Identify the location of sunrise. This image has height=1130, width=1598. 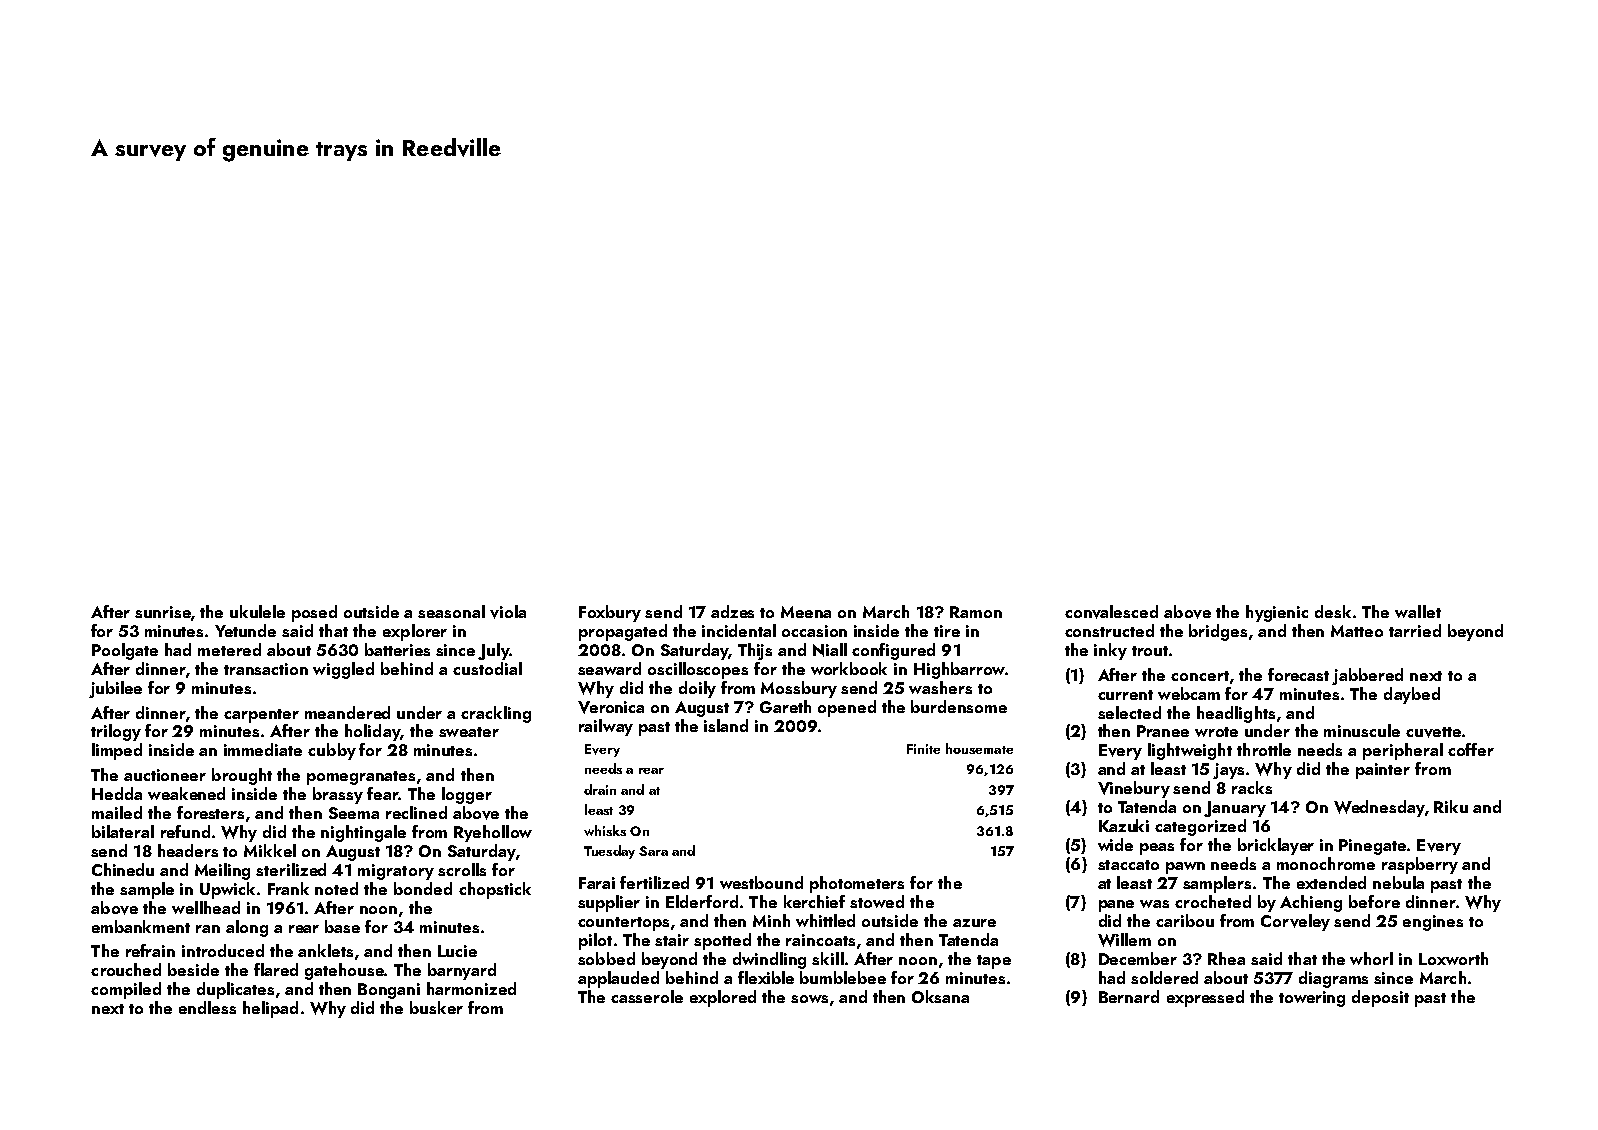
(163, 612).
